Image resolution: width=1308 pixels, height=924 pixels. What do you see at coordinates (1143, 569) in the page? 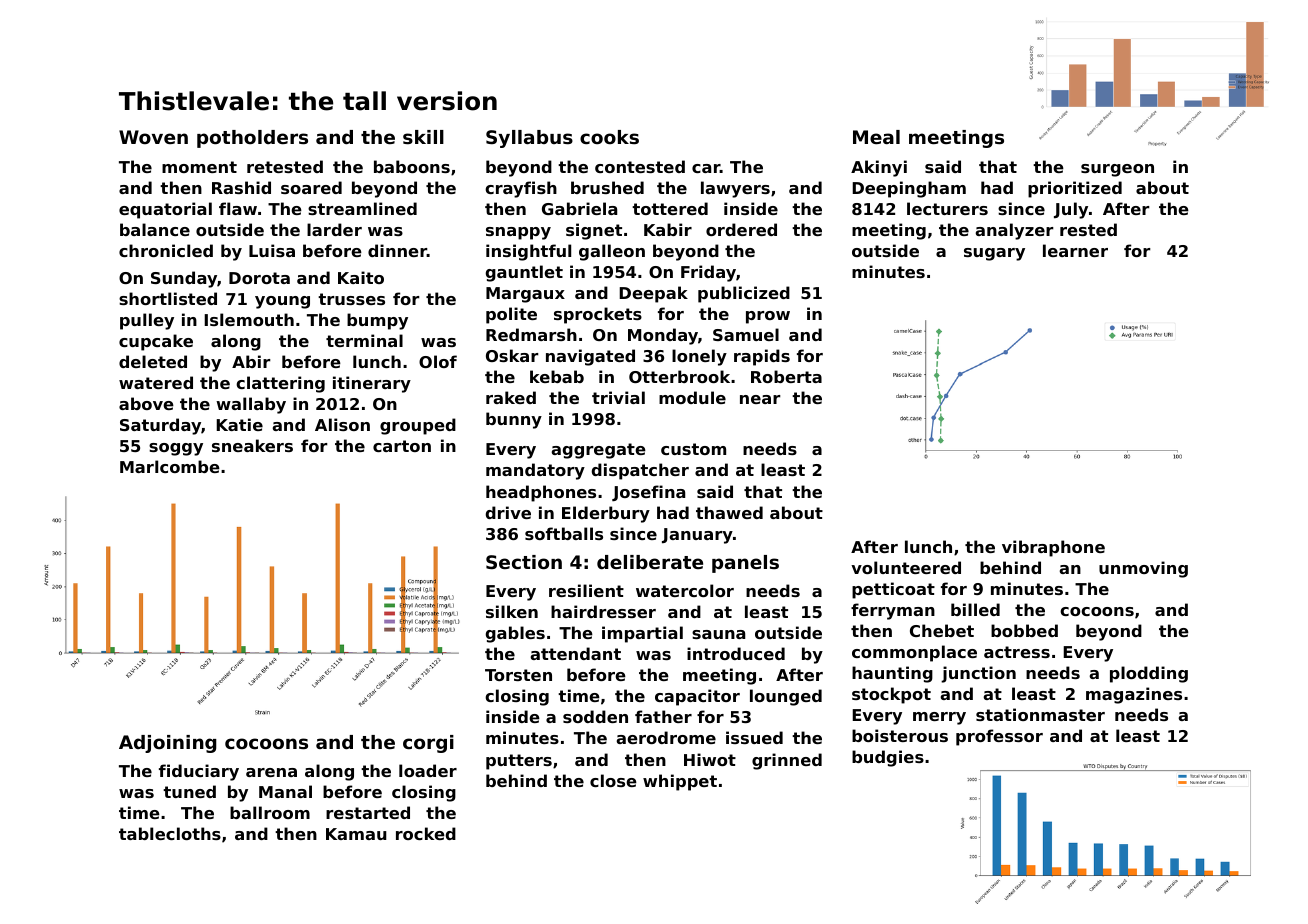
I see `unmoving` at bounding box center [1143, 569].
